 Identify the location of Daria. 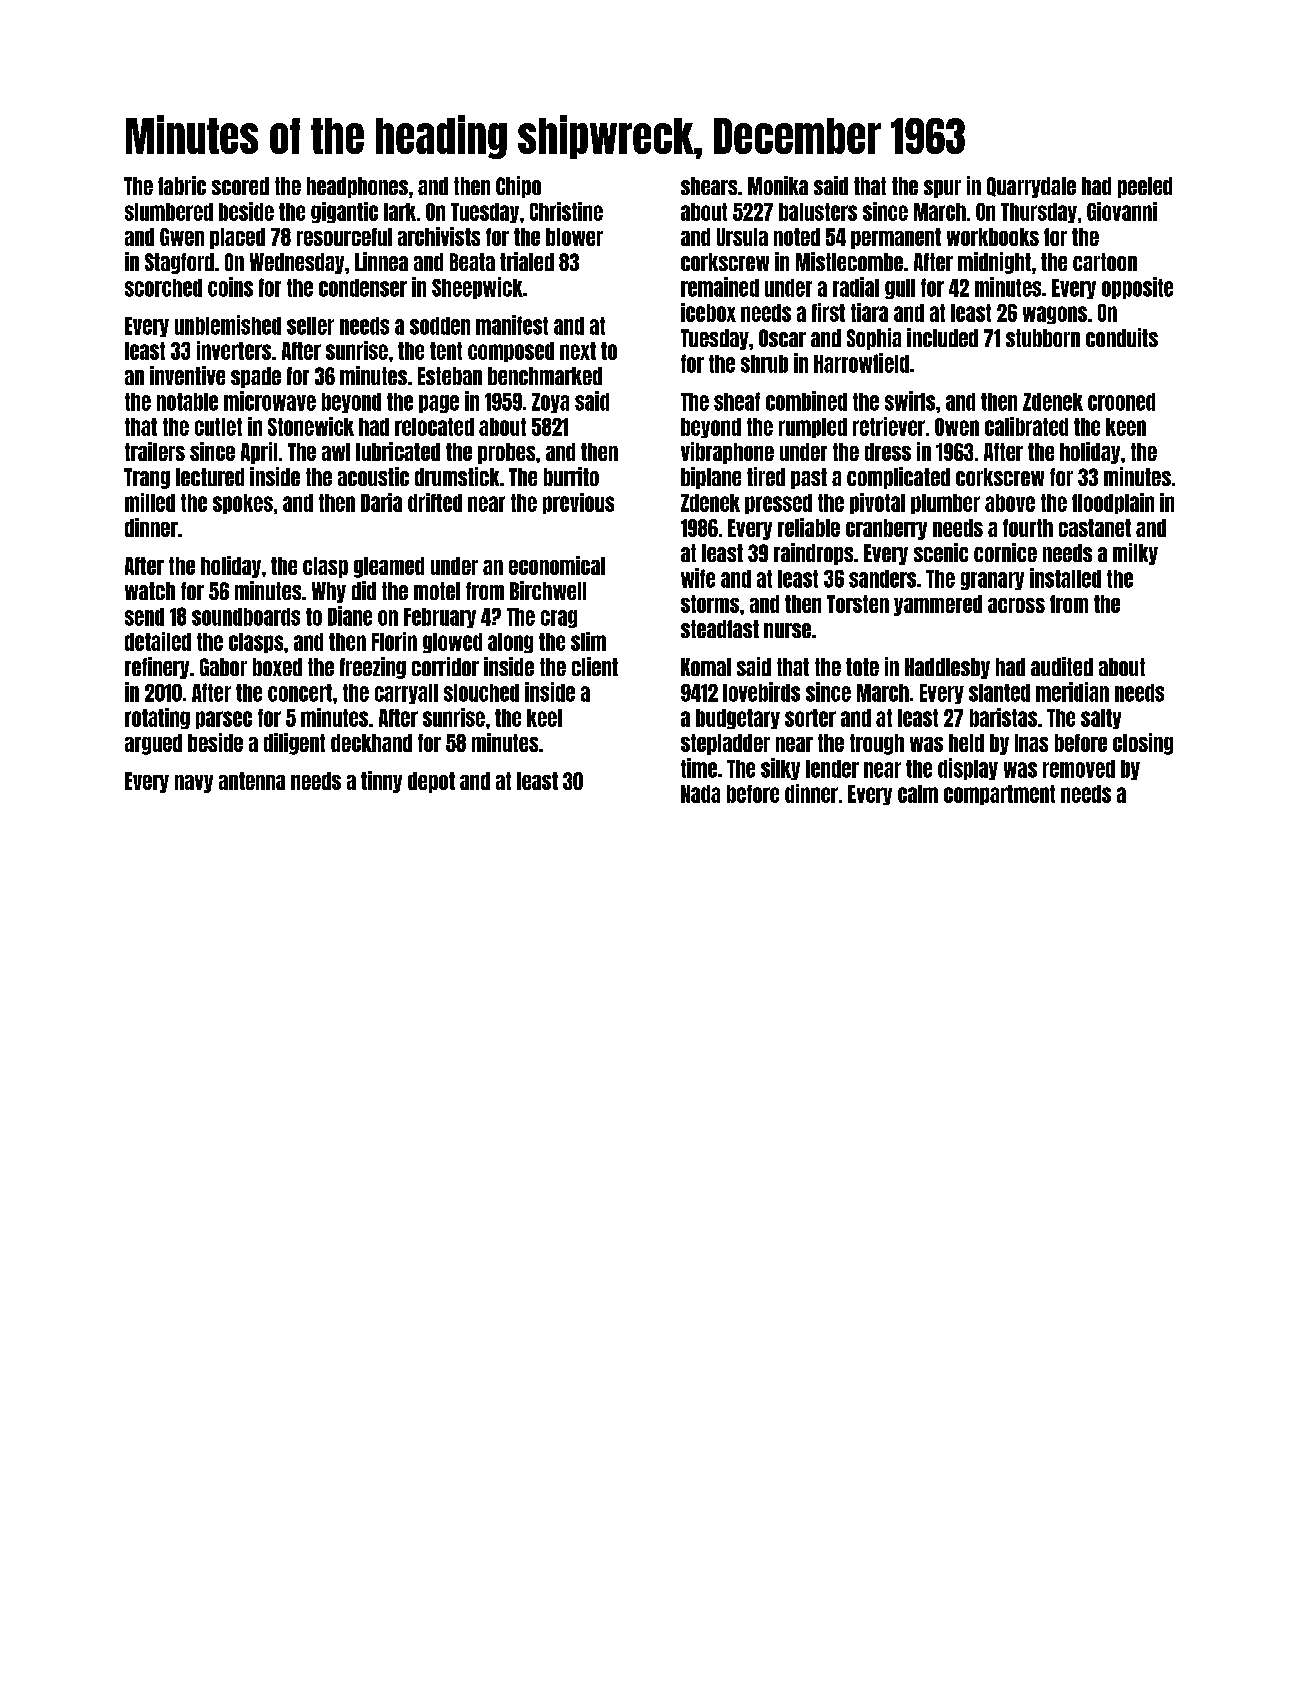
(381, 502).
